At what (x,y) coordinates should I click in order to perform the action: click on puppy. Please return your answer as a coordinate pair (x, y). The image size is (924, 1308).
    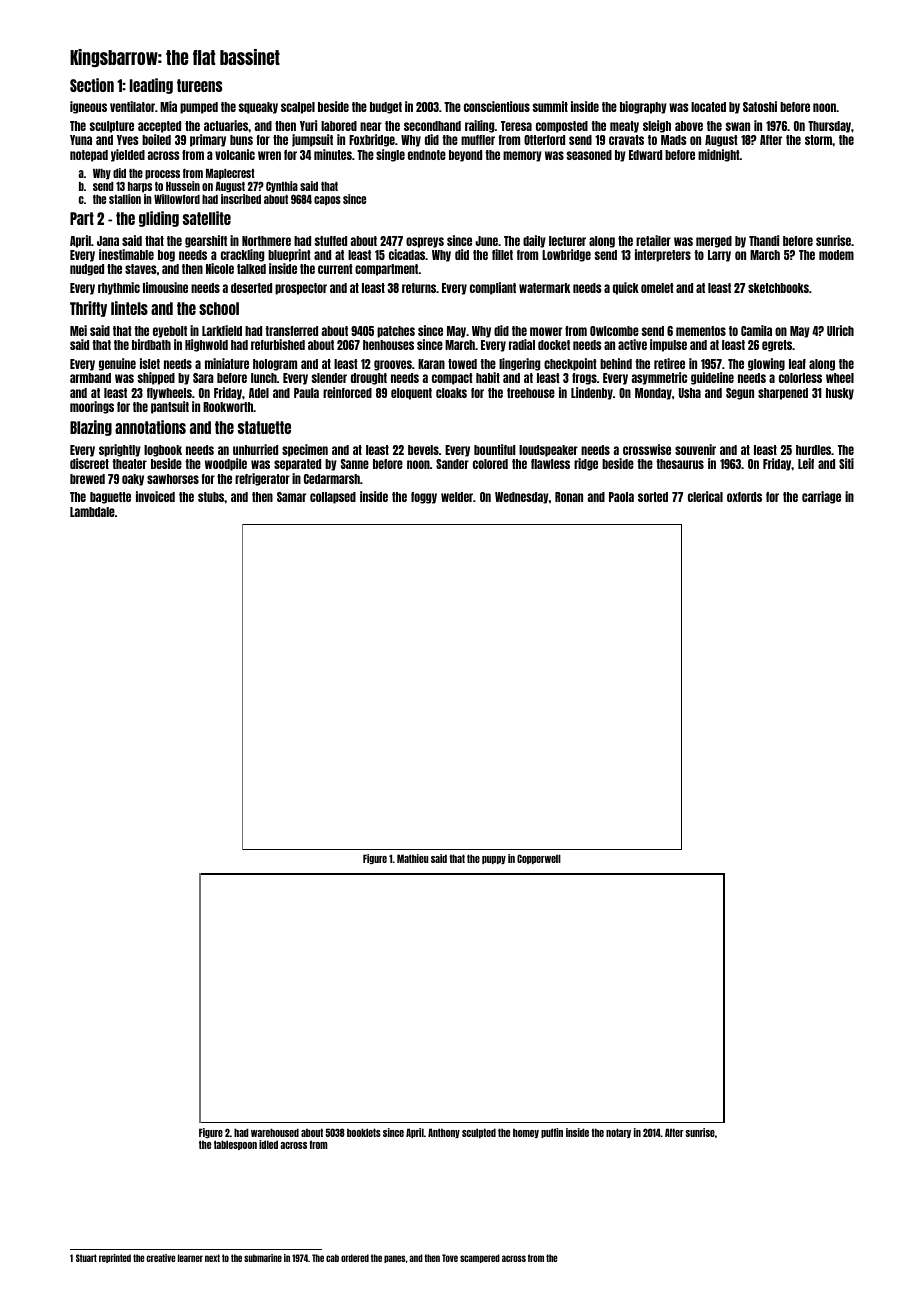
    Looking at the image, I should click on (494, 860).
